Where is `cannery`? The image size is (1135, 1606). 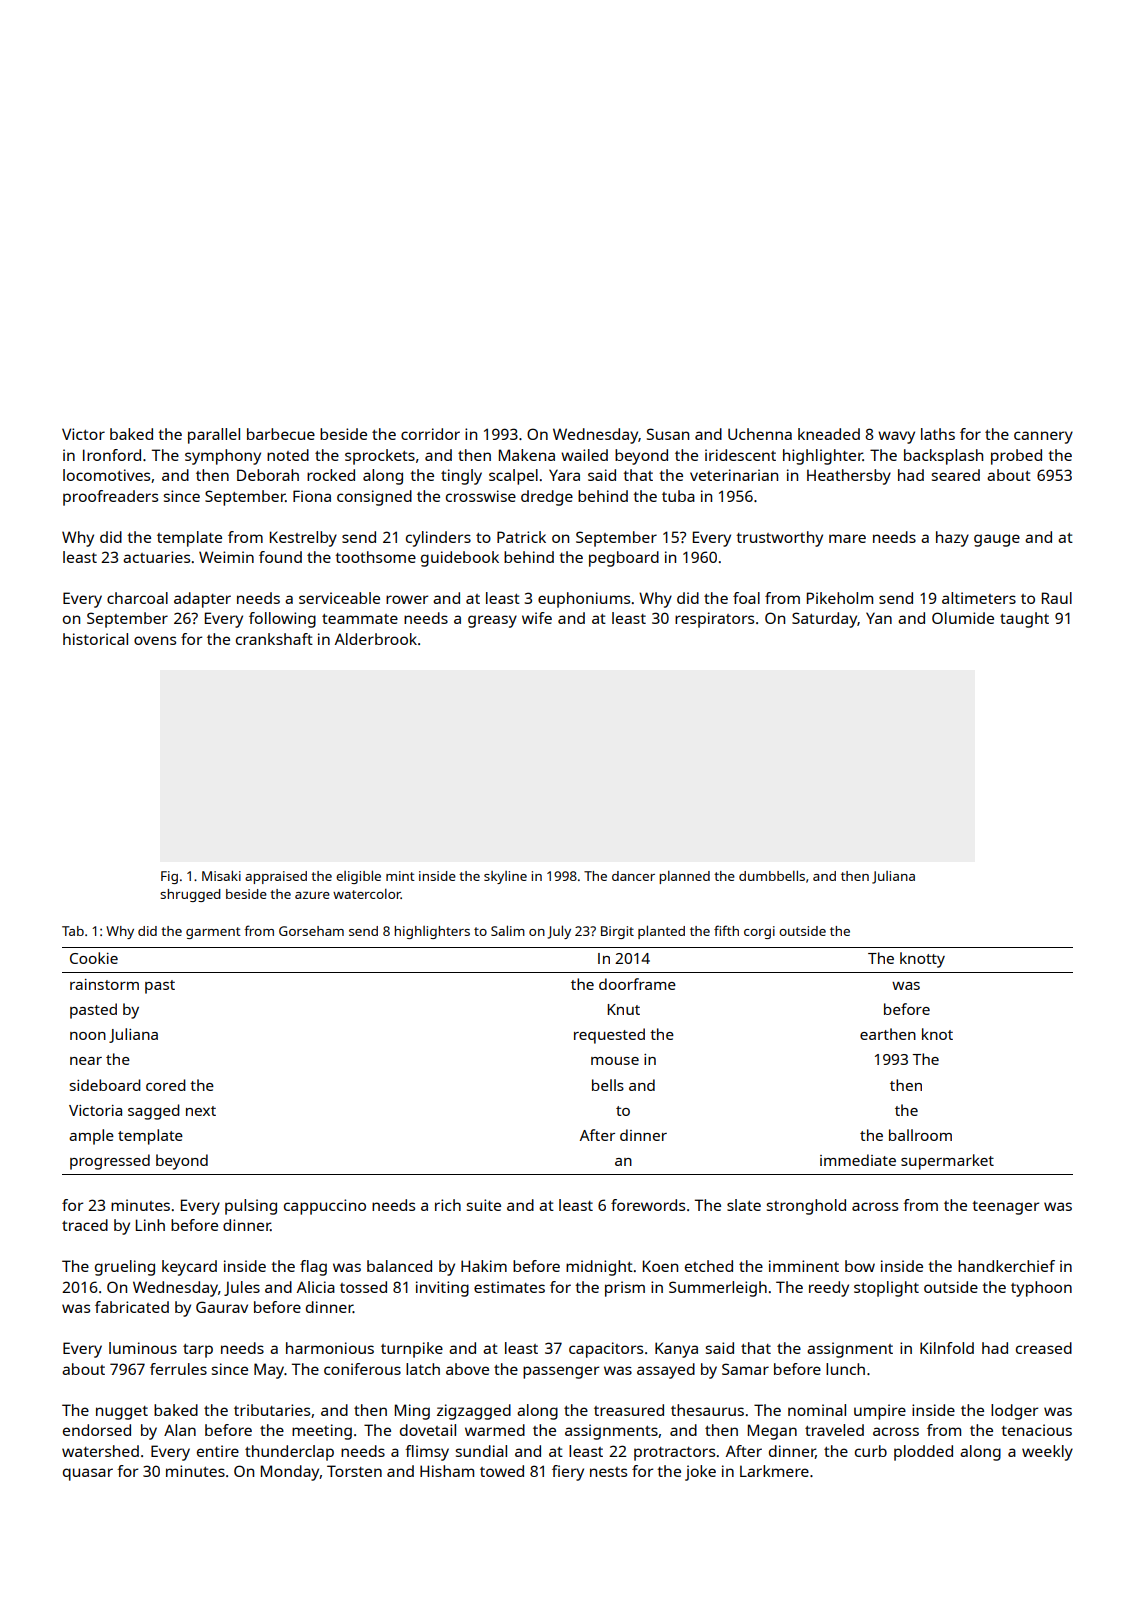
cannery is located at coordinates (1043, 437).
